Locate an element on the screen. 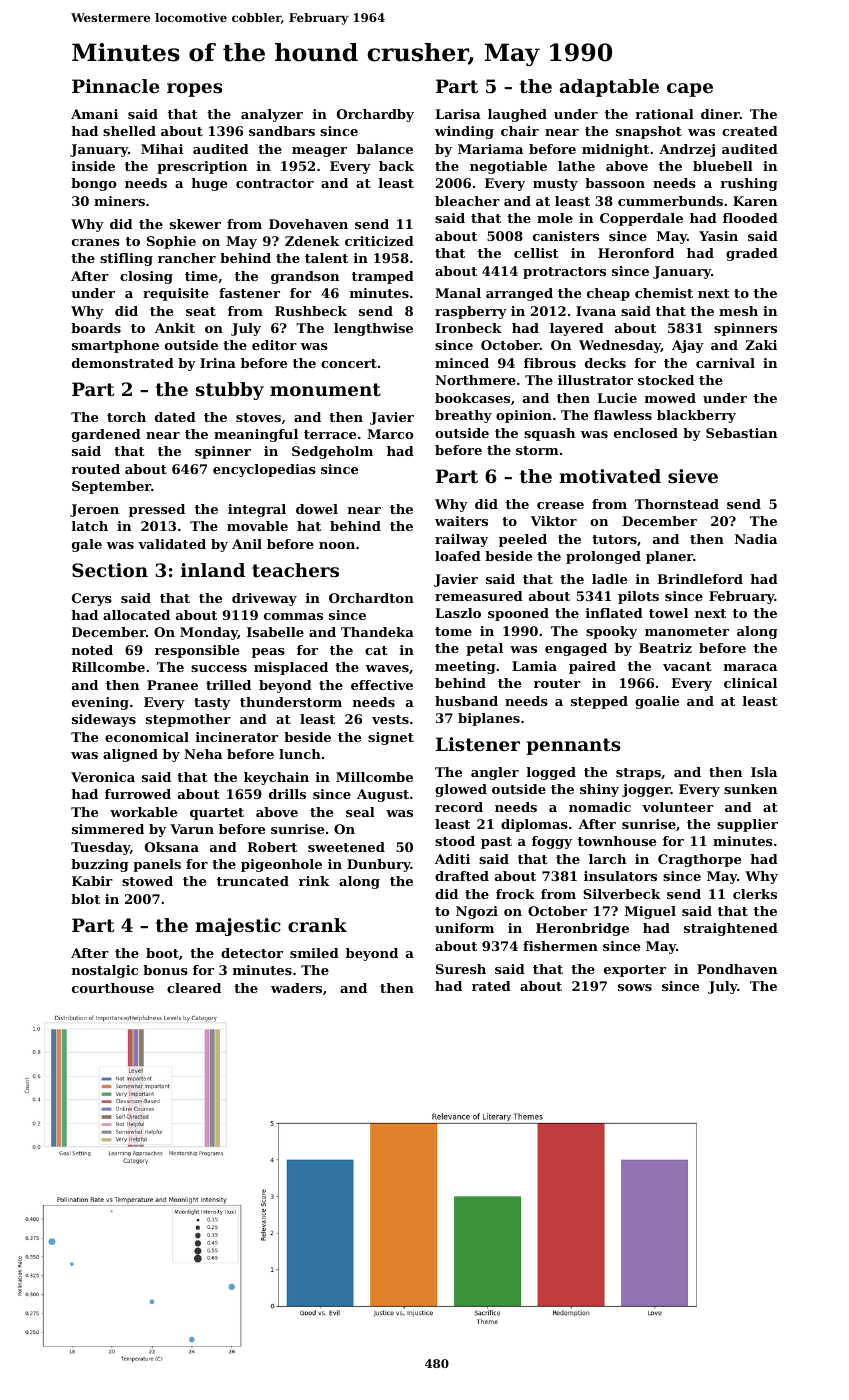 This screenshot has height=1400, width=849. Beatriz is located at coordinates (665, 648).
